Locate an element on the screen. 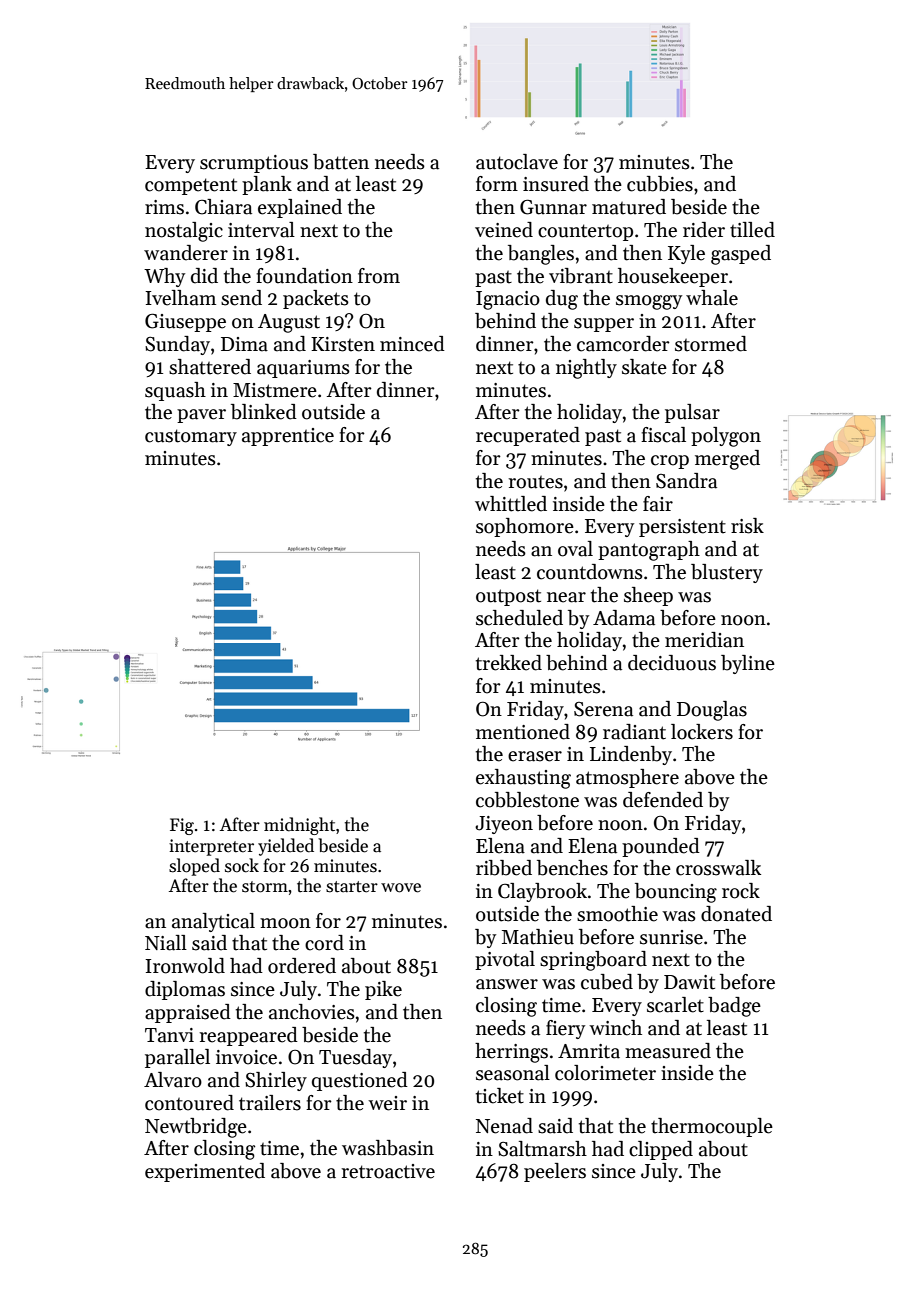  tilled is located at coordinates (752, 230).
